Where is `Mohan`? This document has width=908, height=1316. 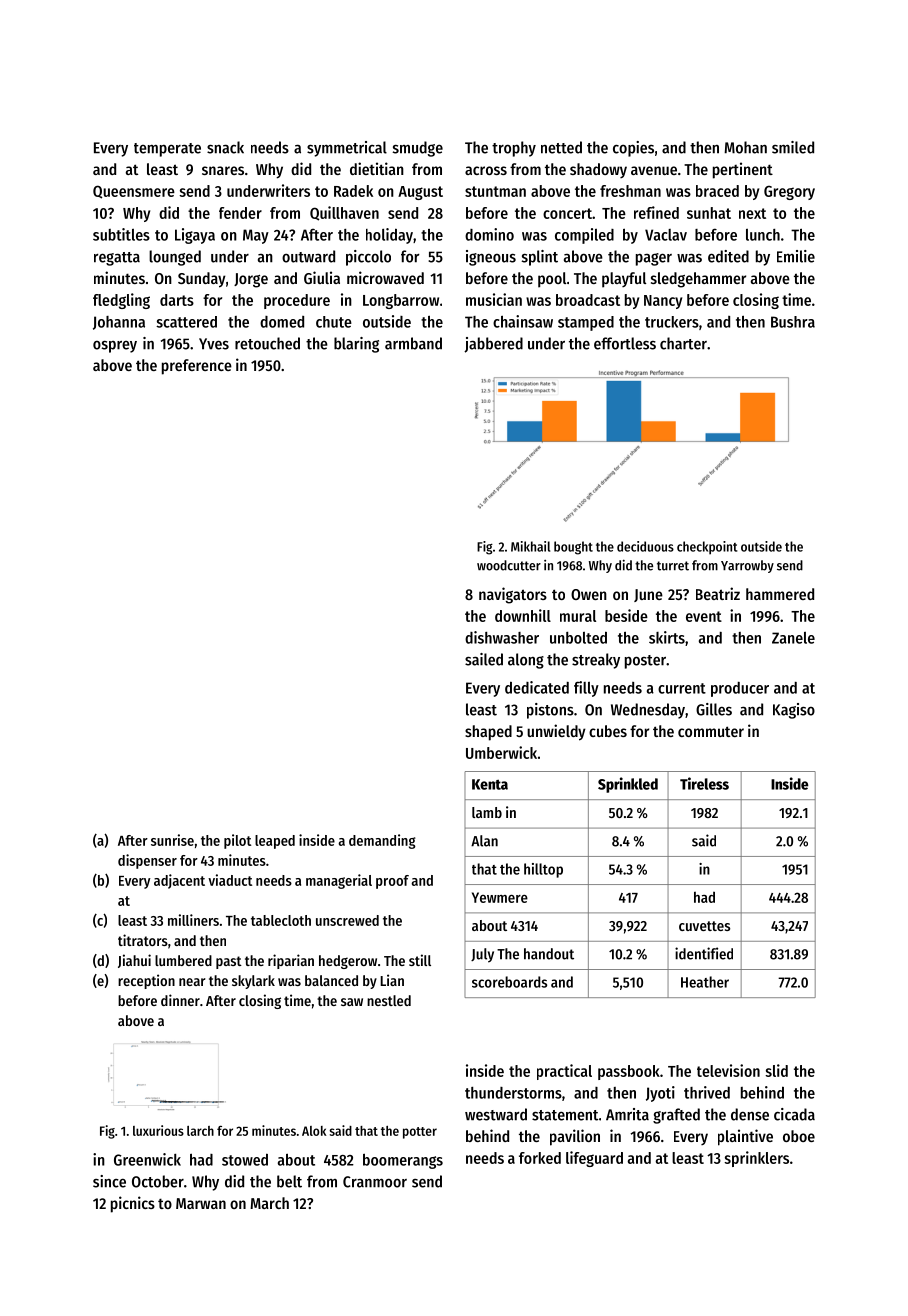
Mohan is located at coordinates (745, 147).
